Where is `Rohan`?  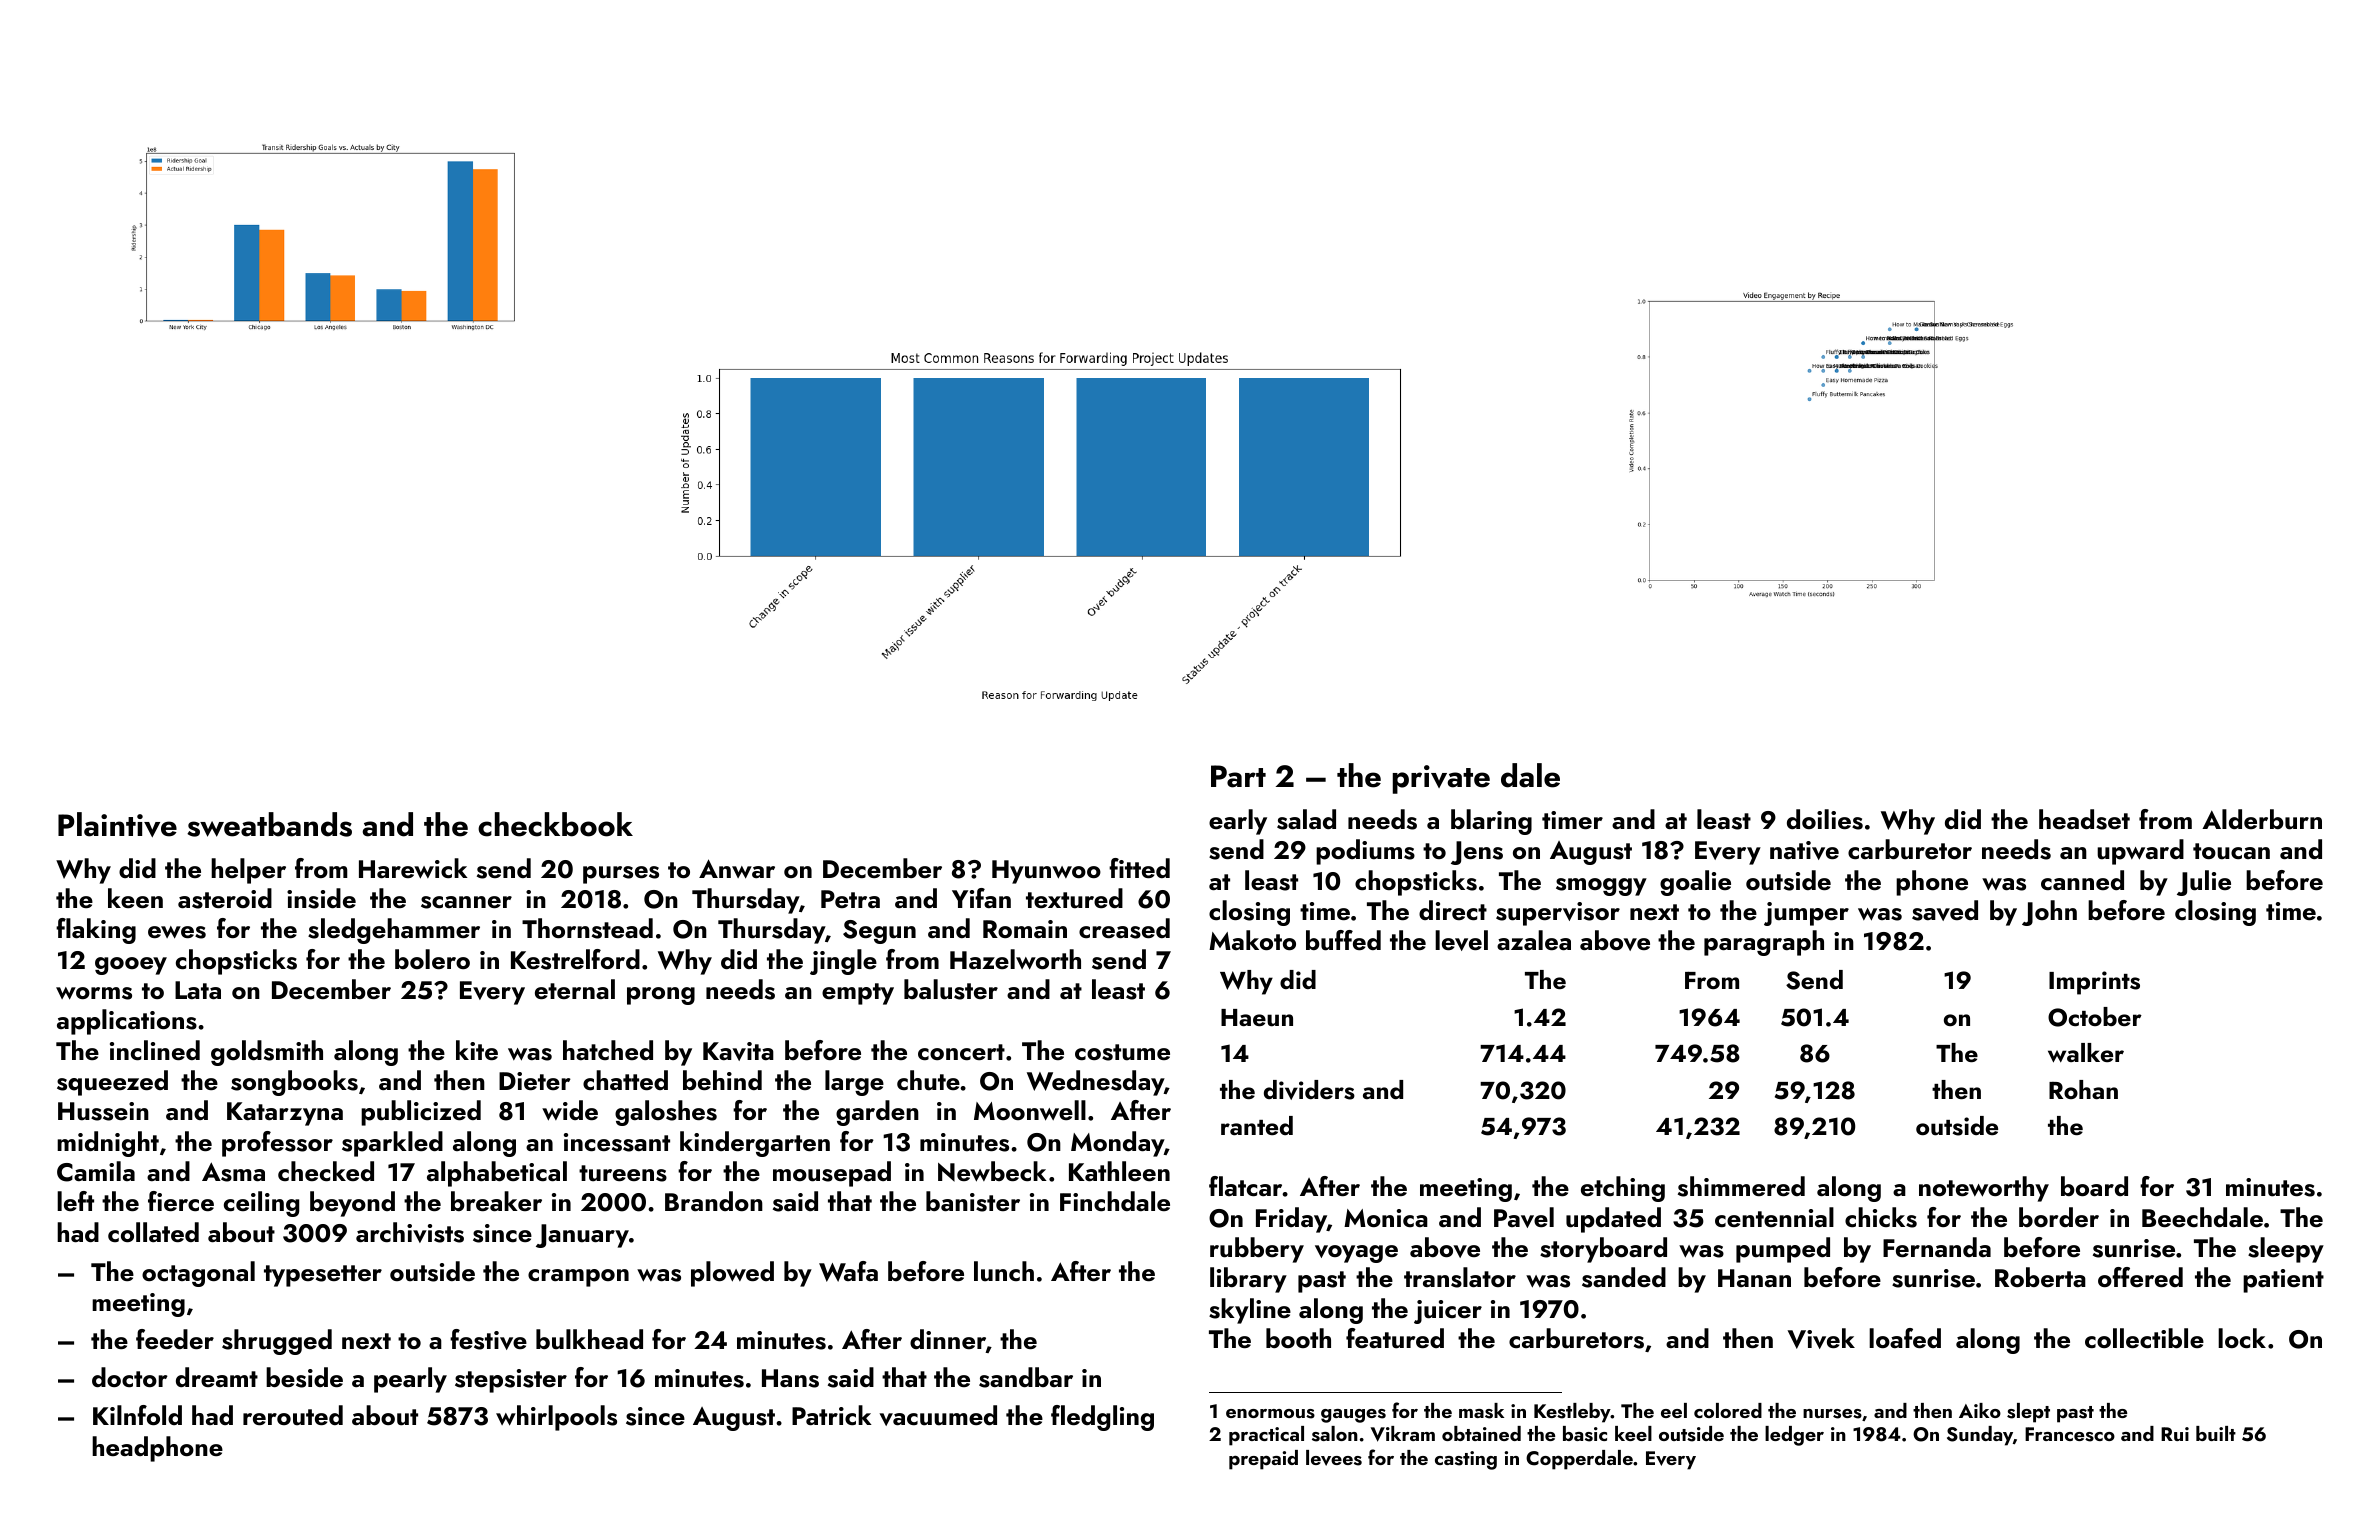 Rohan is located at coordinates (2083, 1089).
